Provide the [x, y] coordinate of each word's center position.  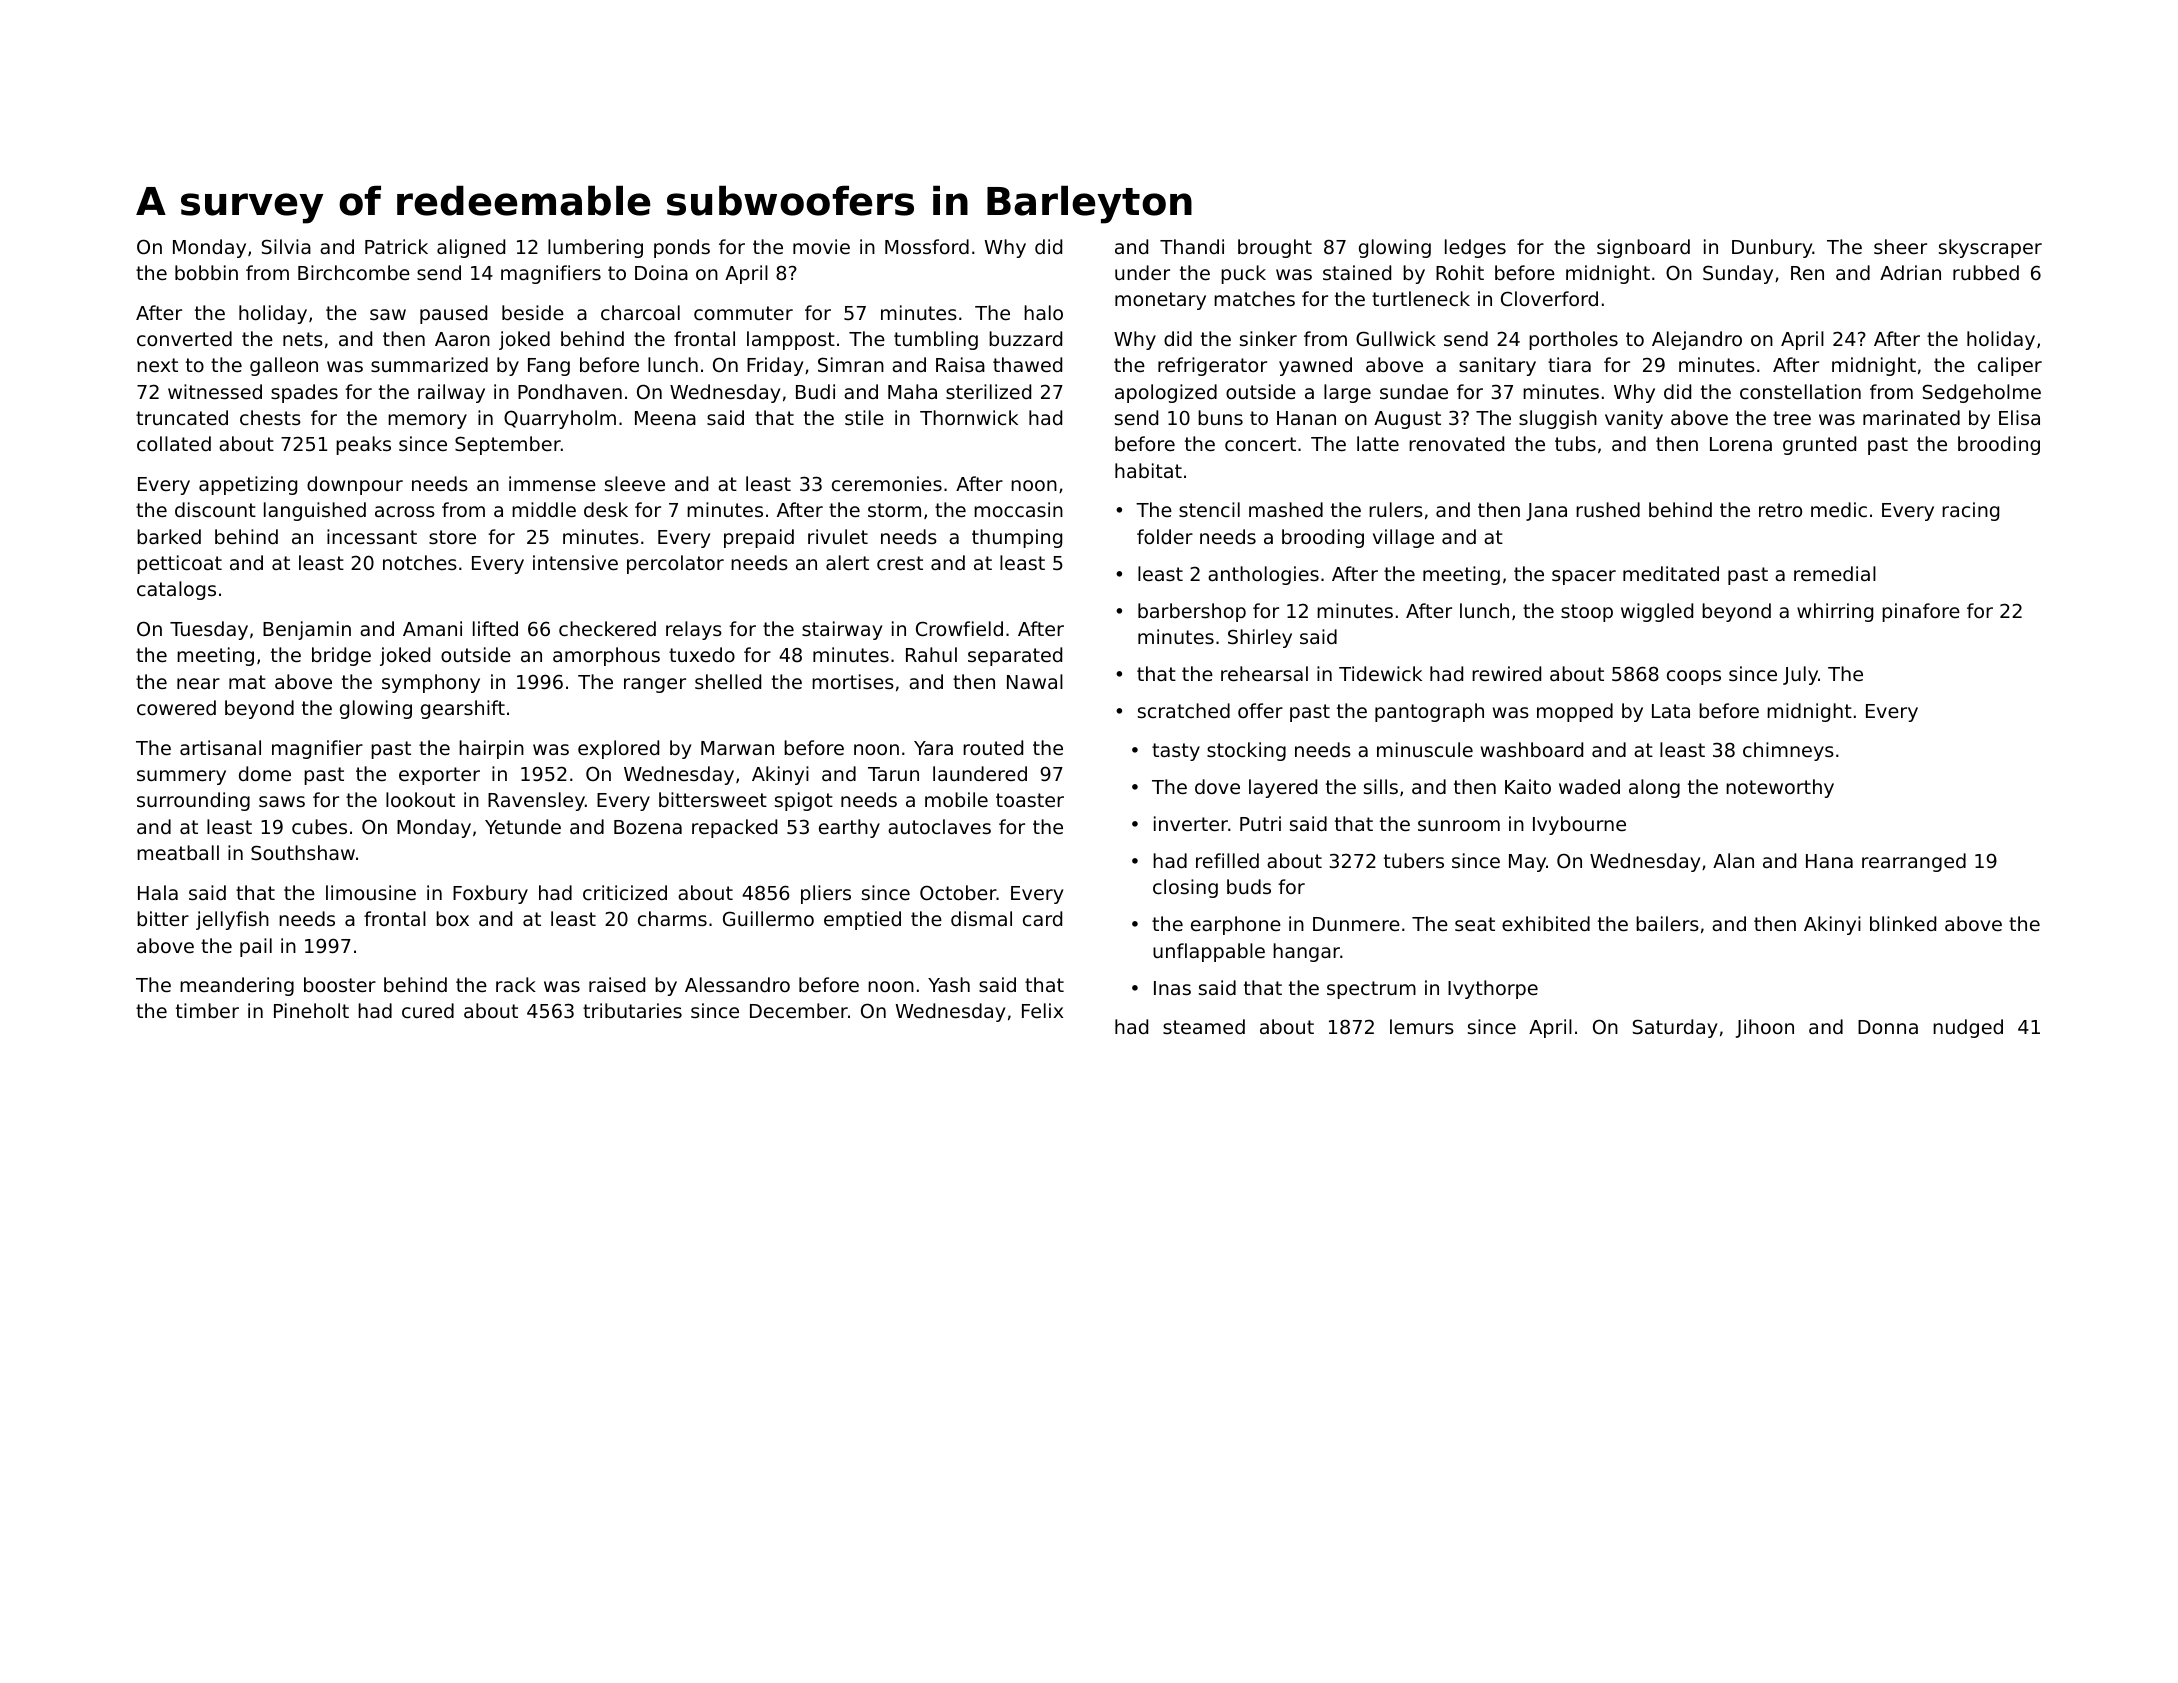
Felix [1042, 1010]
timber [207, 1010]
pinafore [1921, 612]
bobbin [206, 272]
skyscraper [1990, 248]
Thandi [1192, 246]
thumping [1017, 538]
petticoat [179, 564]
